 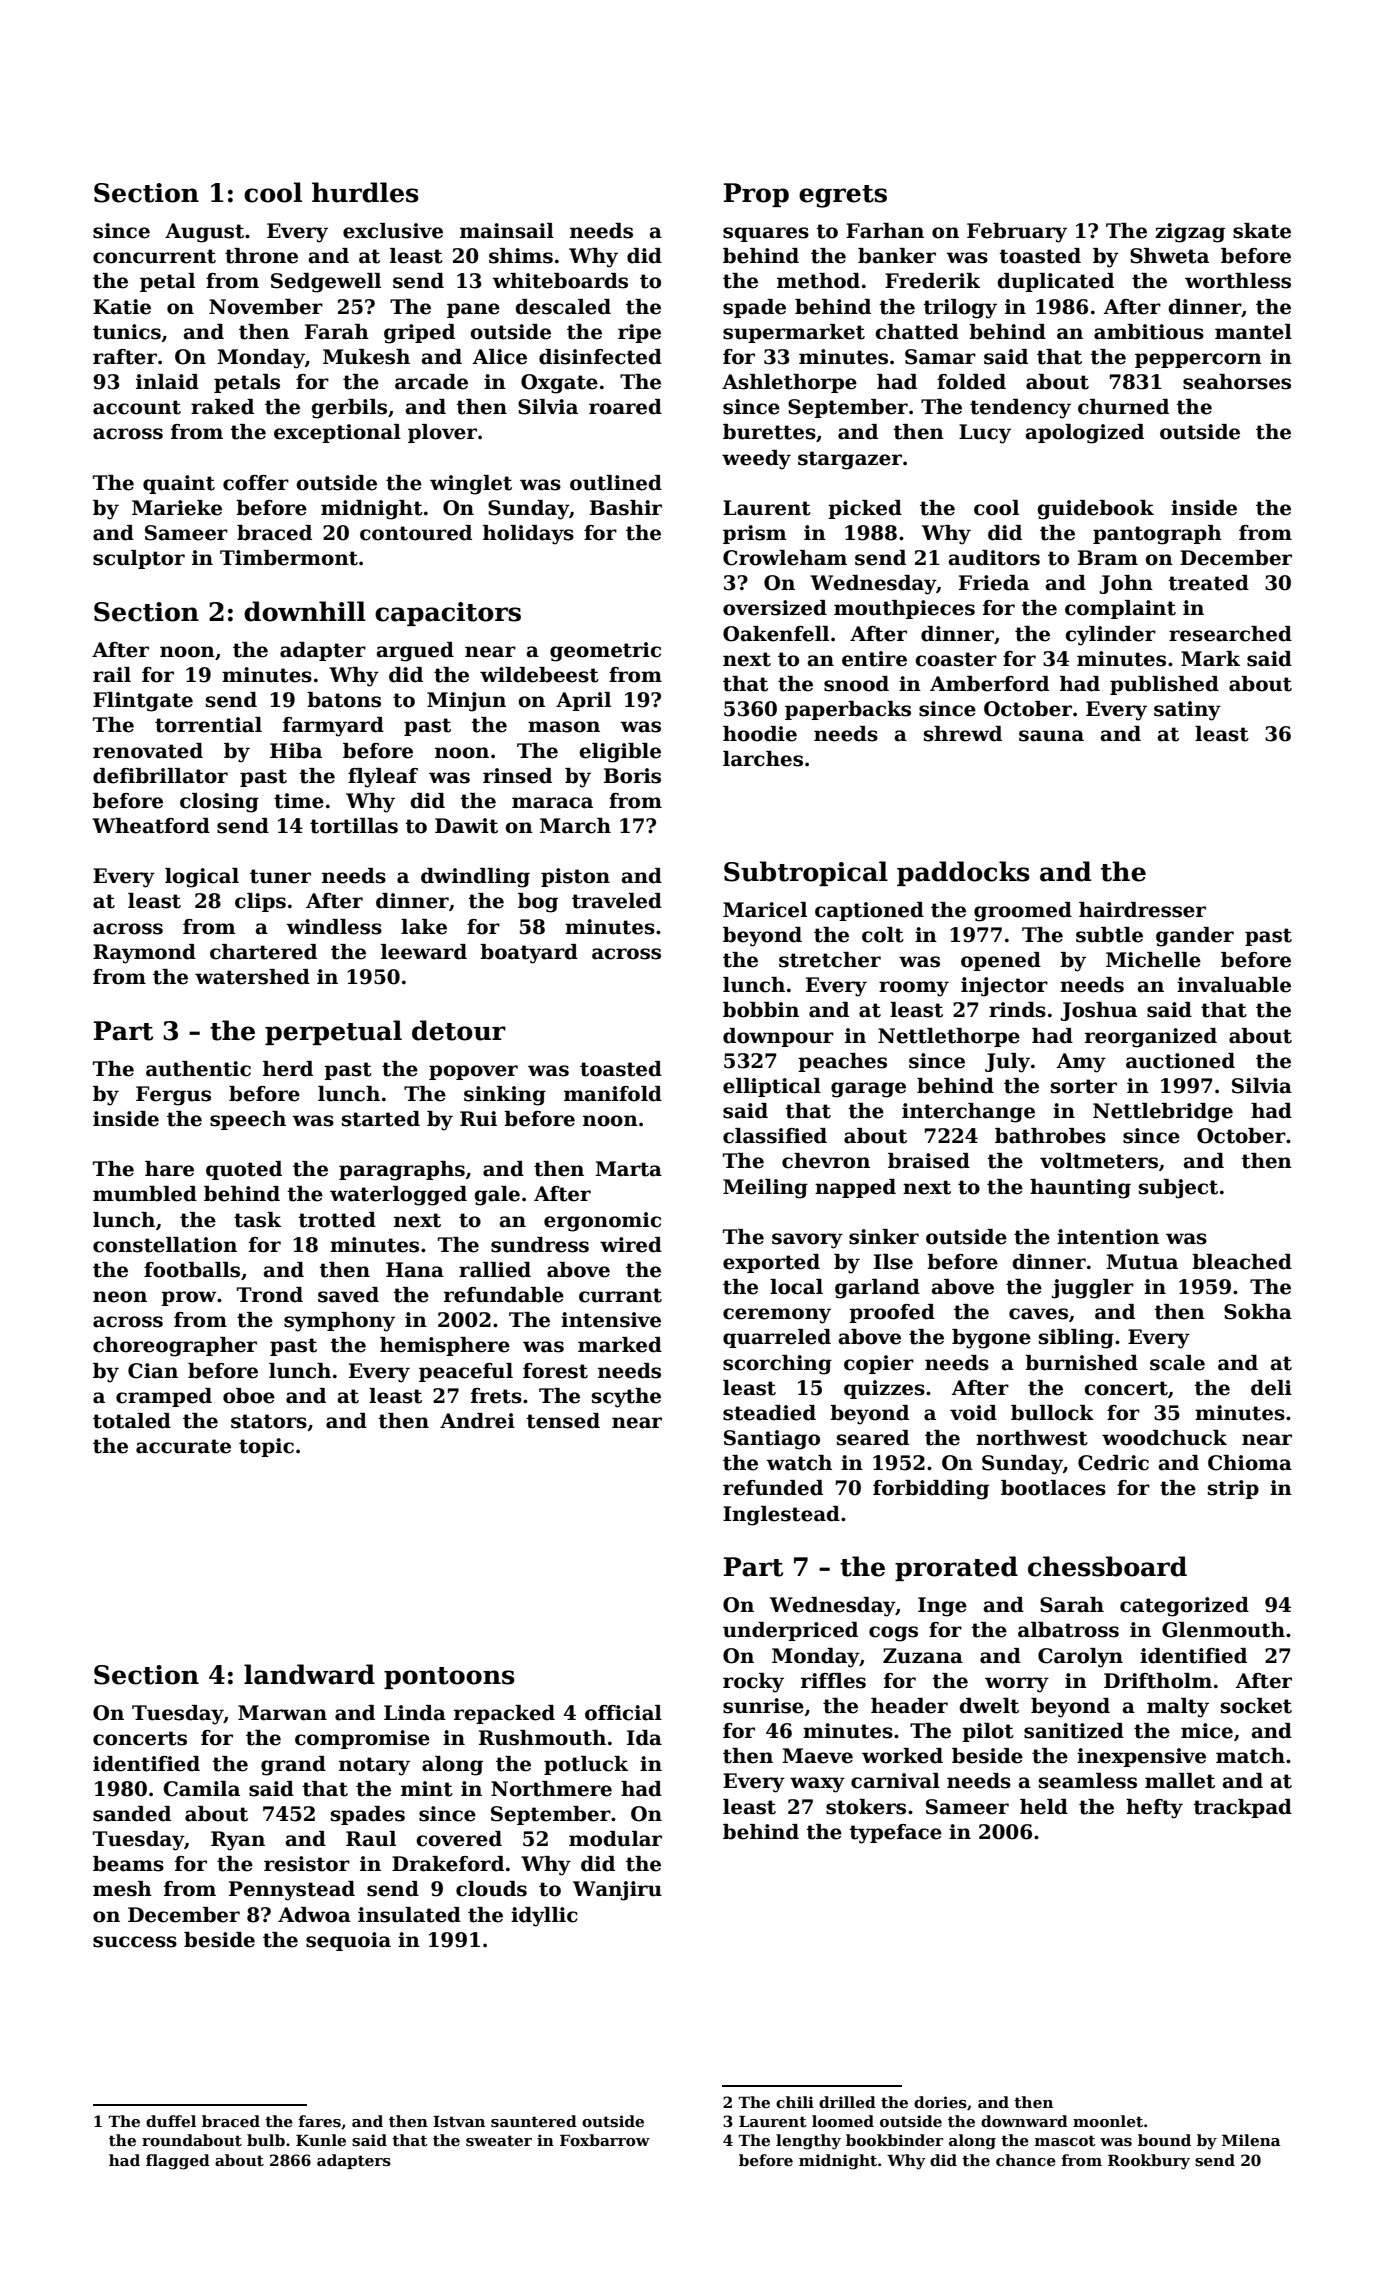 I want to click on defibrillator, so click(x=160, y=776).
